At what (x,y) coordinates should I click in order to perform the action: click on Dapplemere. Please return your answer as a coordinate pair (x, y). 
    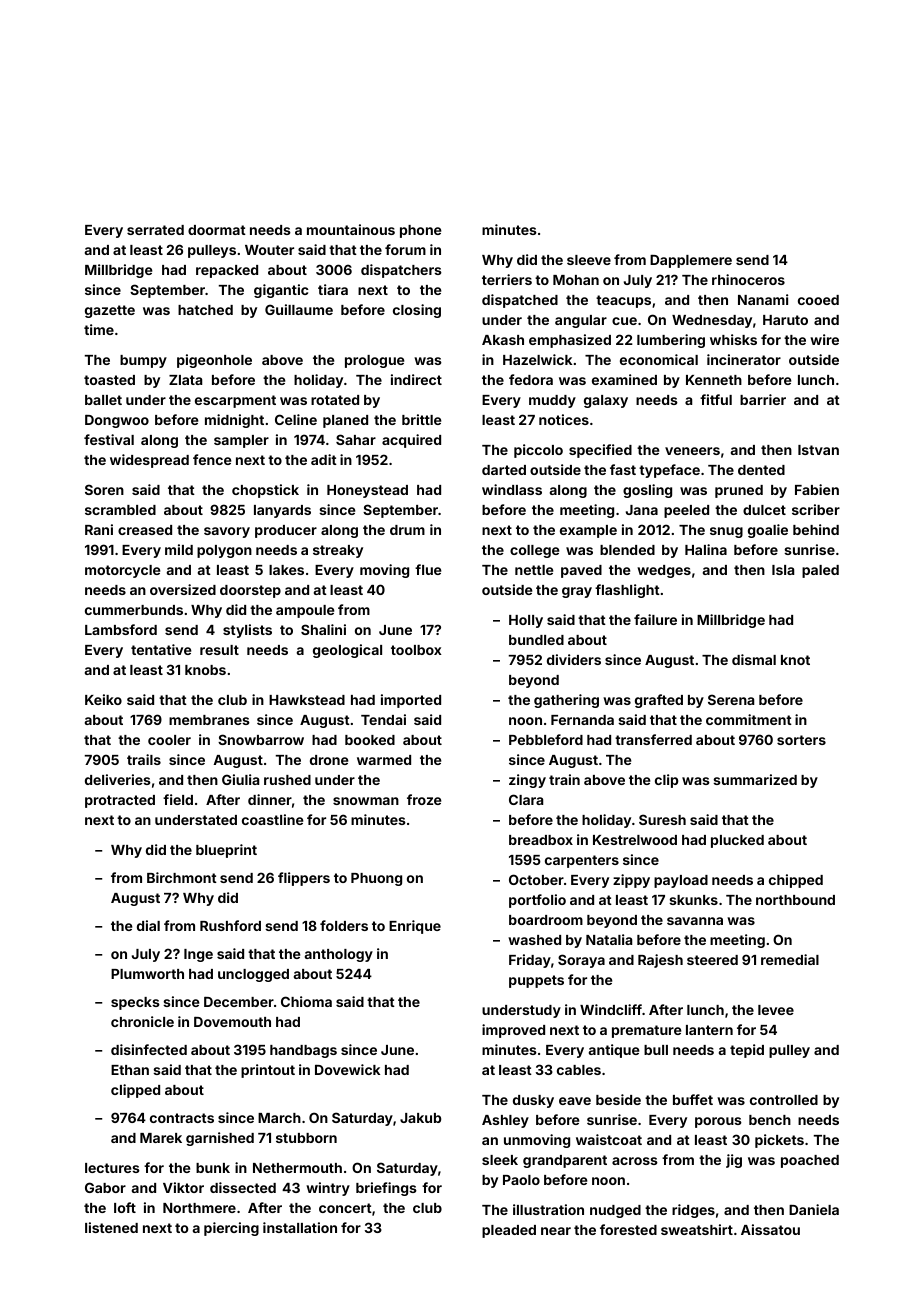
    Looking at the image, I should click on (691, 261).
